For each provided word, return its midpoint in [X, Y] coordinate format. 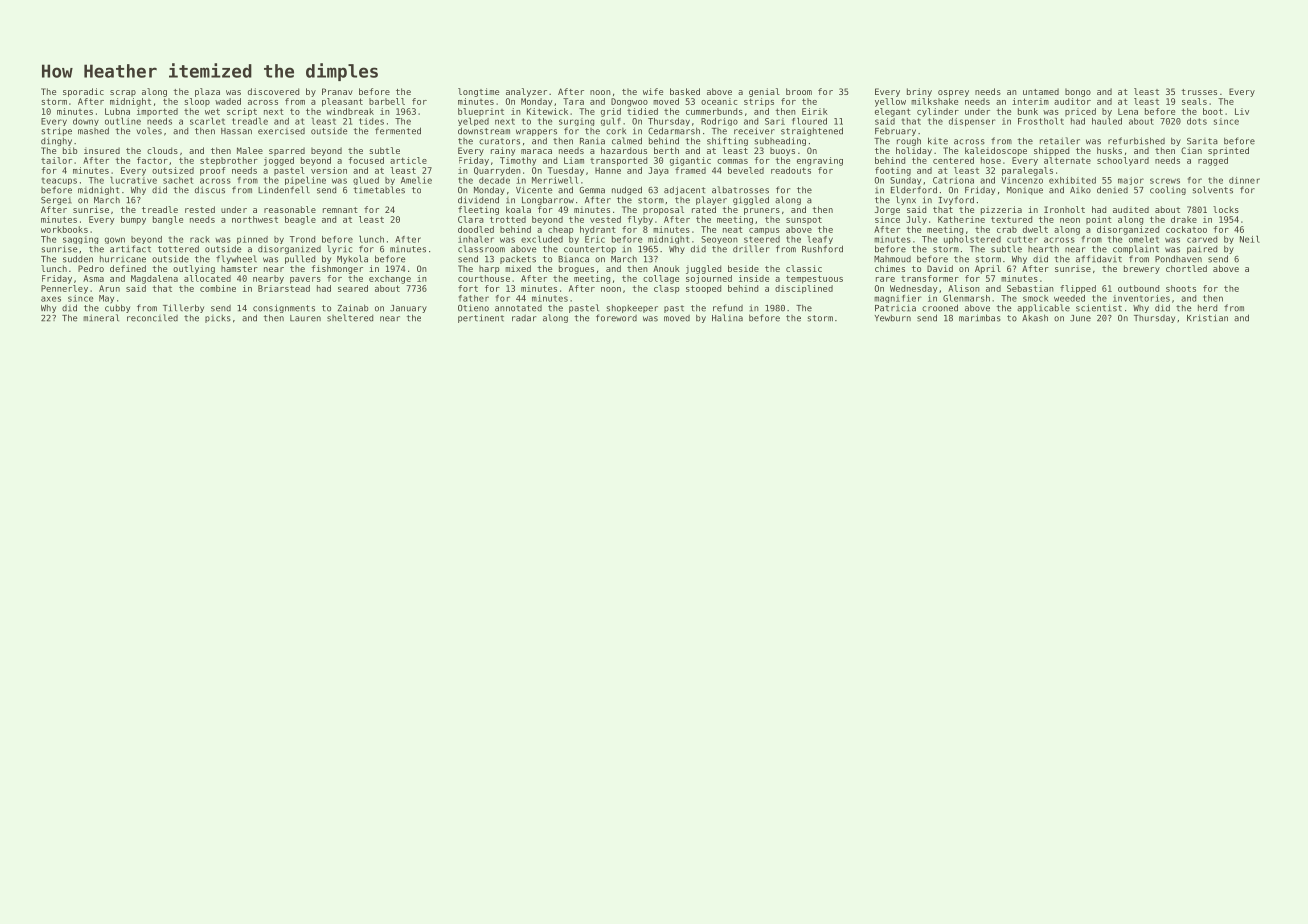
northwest [255, 219]
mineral [101, 318]
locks [1226, 209]
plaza [207, 92]
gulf [611, 122]
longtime [478, 92]
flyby [640, 220]
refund [728, 308]
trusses [1199, 92]
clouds [162, 150]
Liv [1242, 111]
